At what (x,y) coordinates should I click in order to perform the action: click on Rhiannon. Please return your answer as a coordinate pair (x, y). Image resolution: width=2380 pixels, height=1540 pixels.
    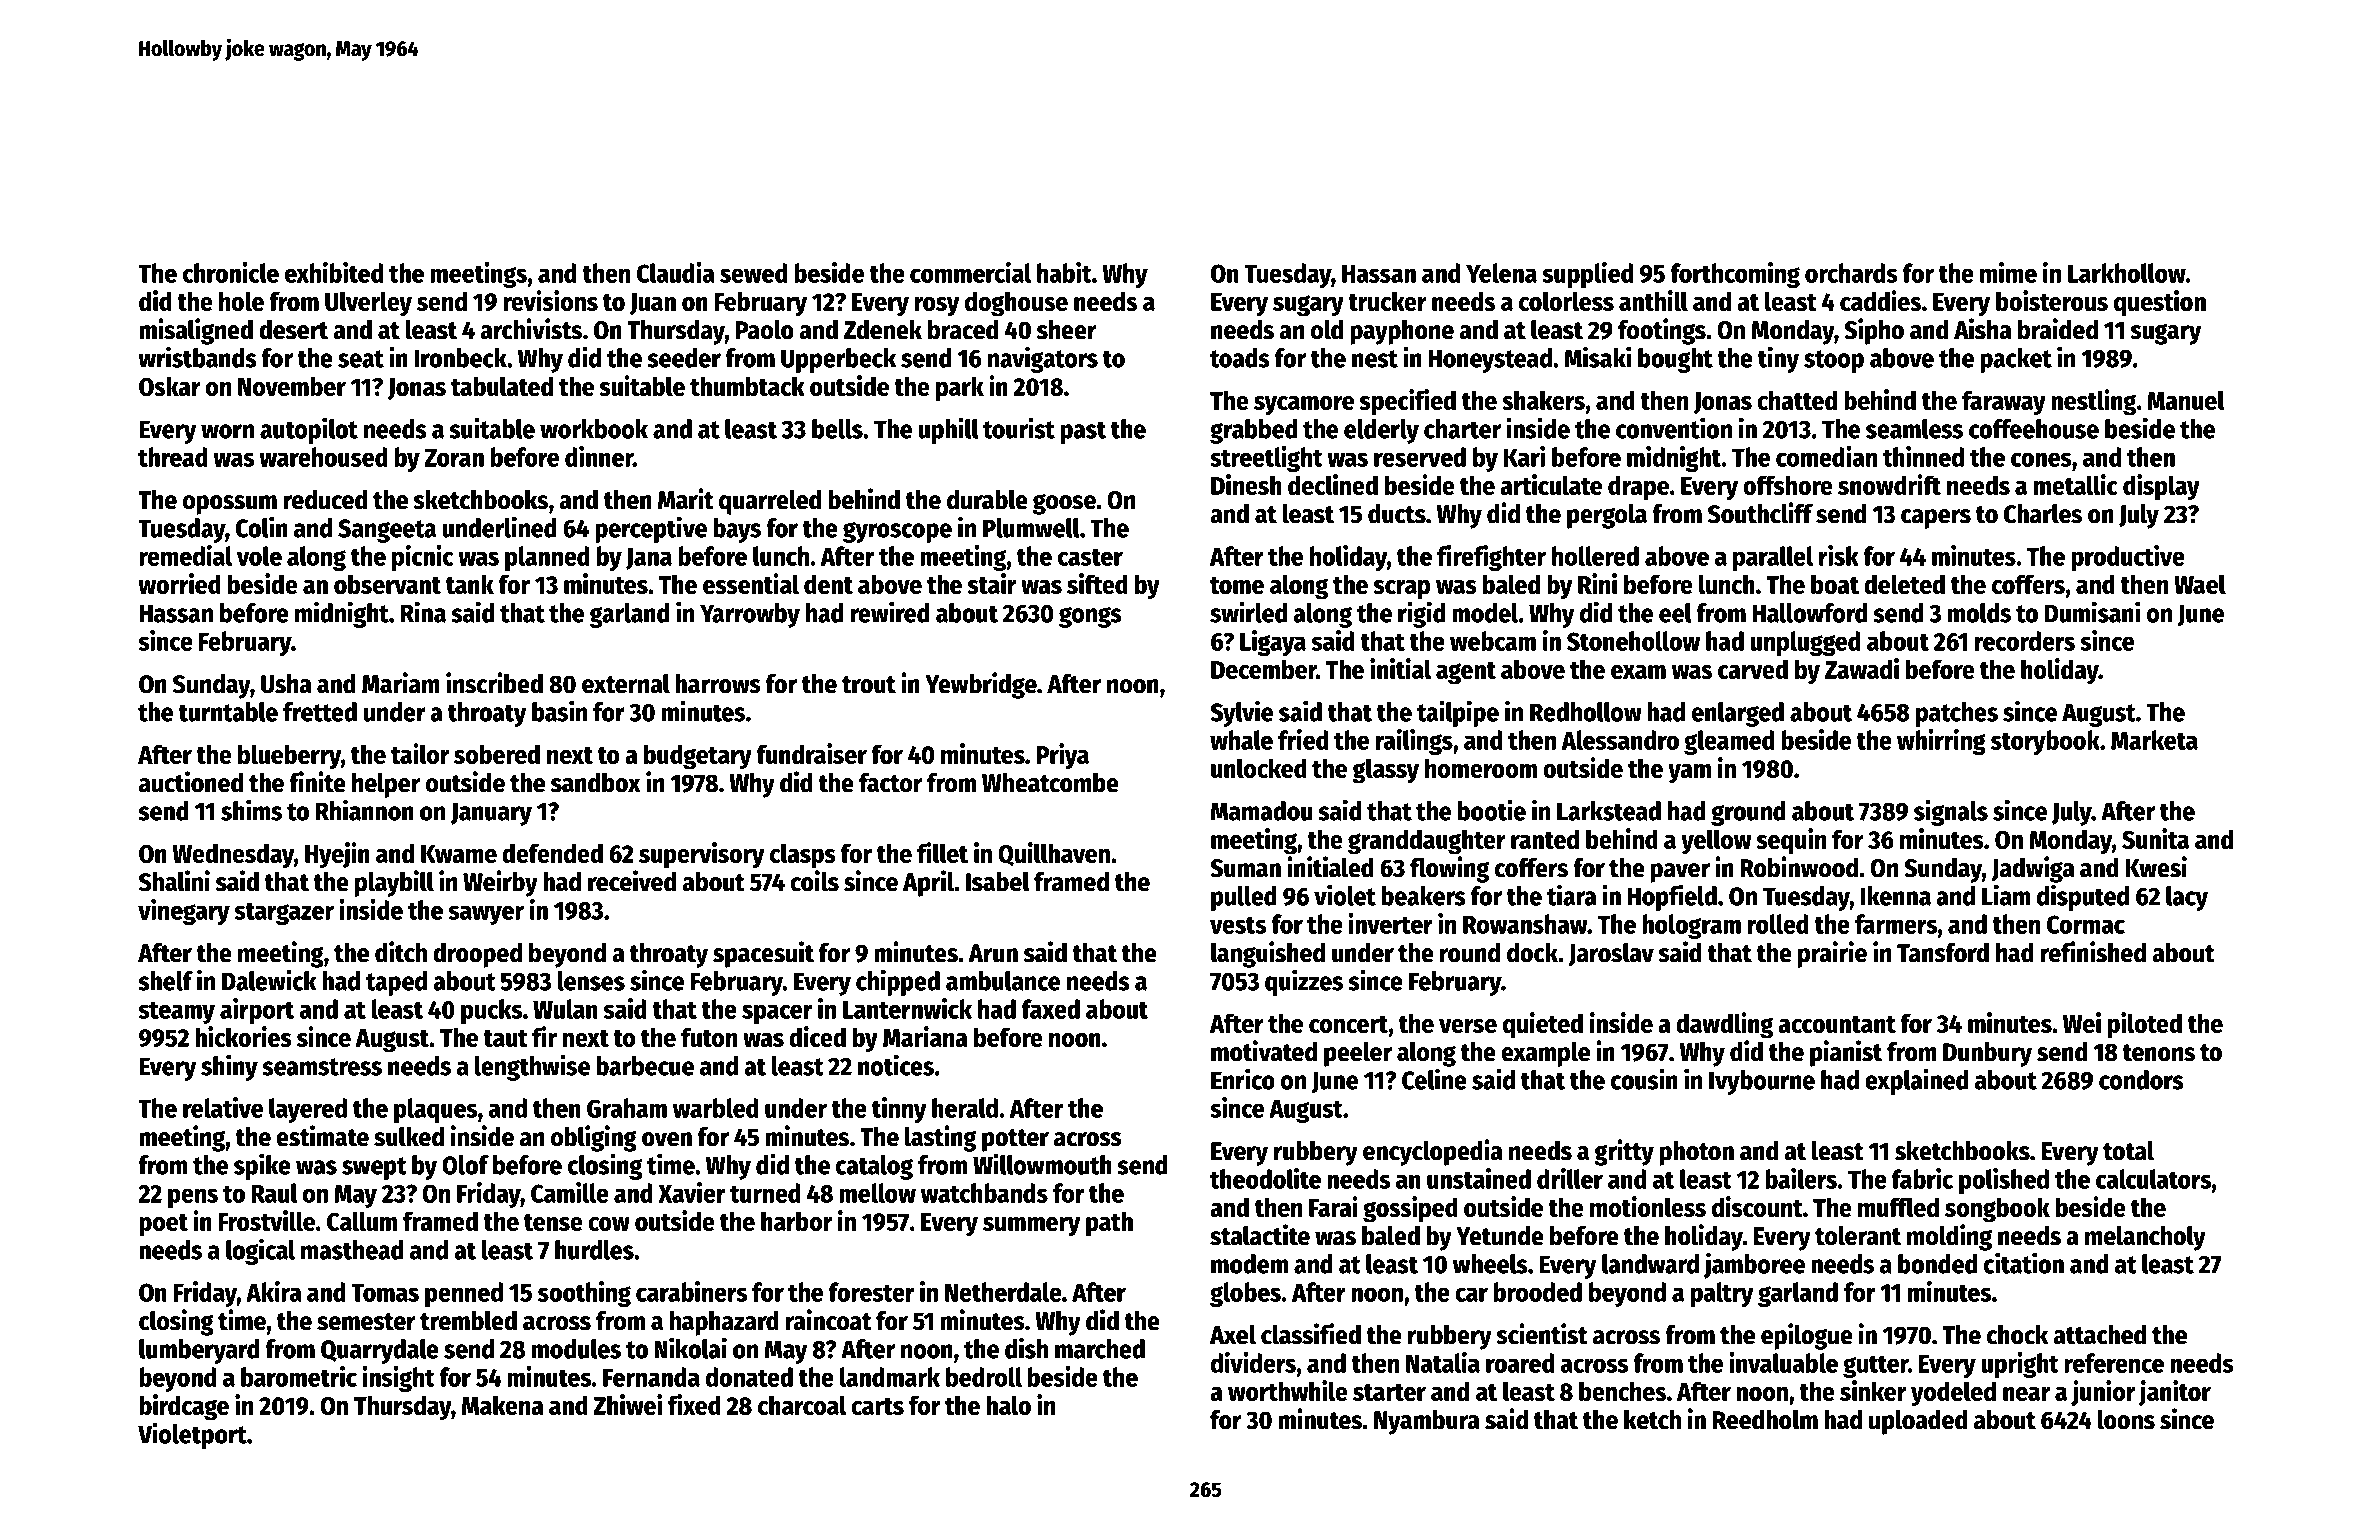
    Looking at the image, I should click on (365, 810).
